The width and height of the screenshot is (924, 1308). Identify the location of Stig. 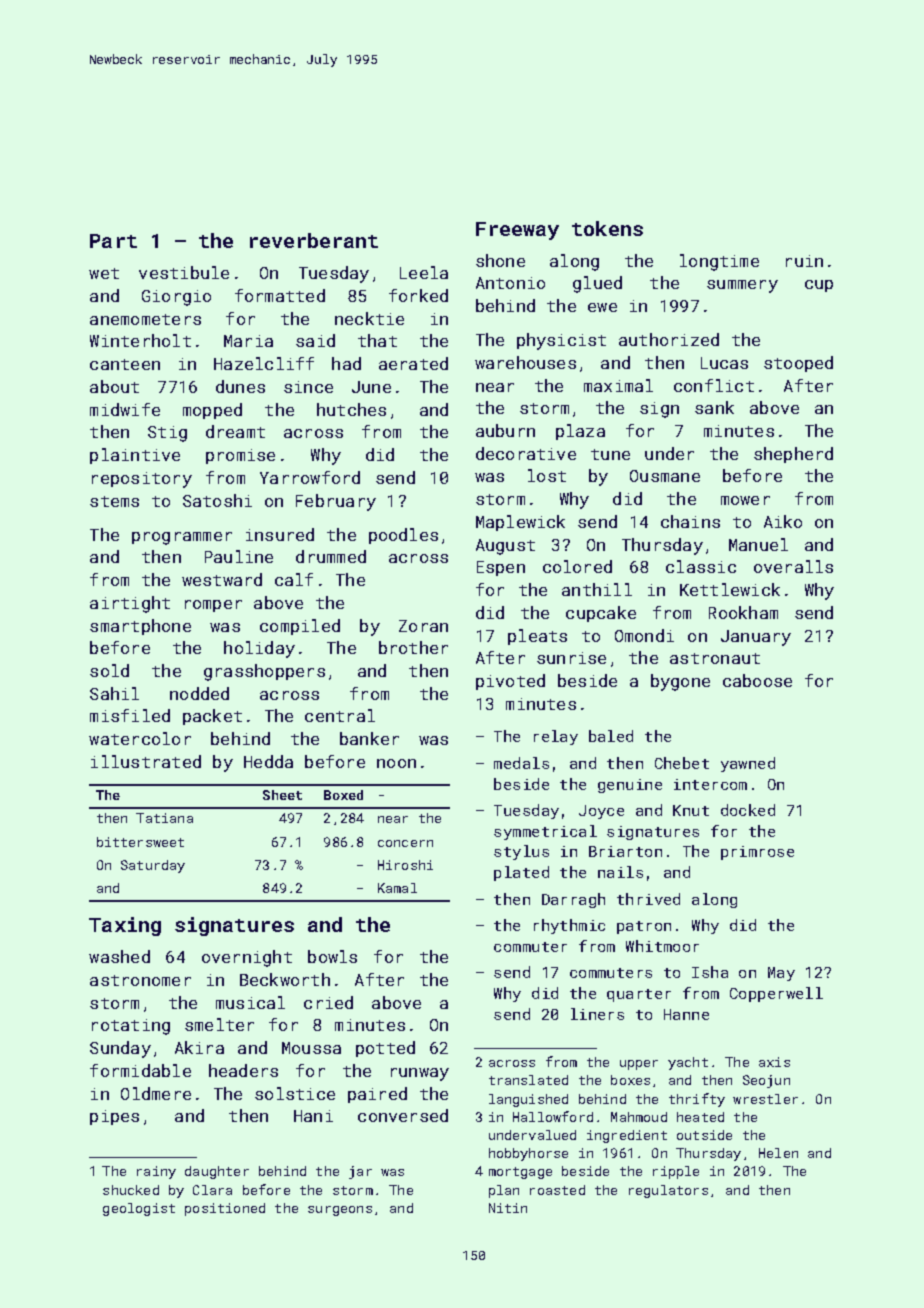
(167, 434).
